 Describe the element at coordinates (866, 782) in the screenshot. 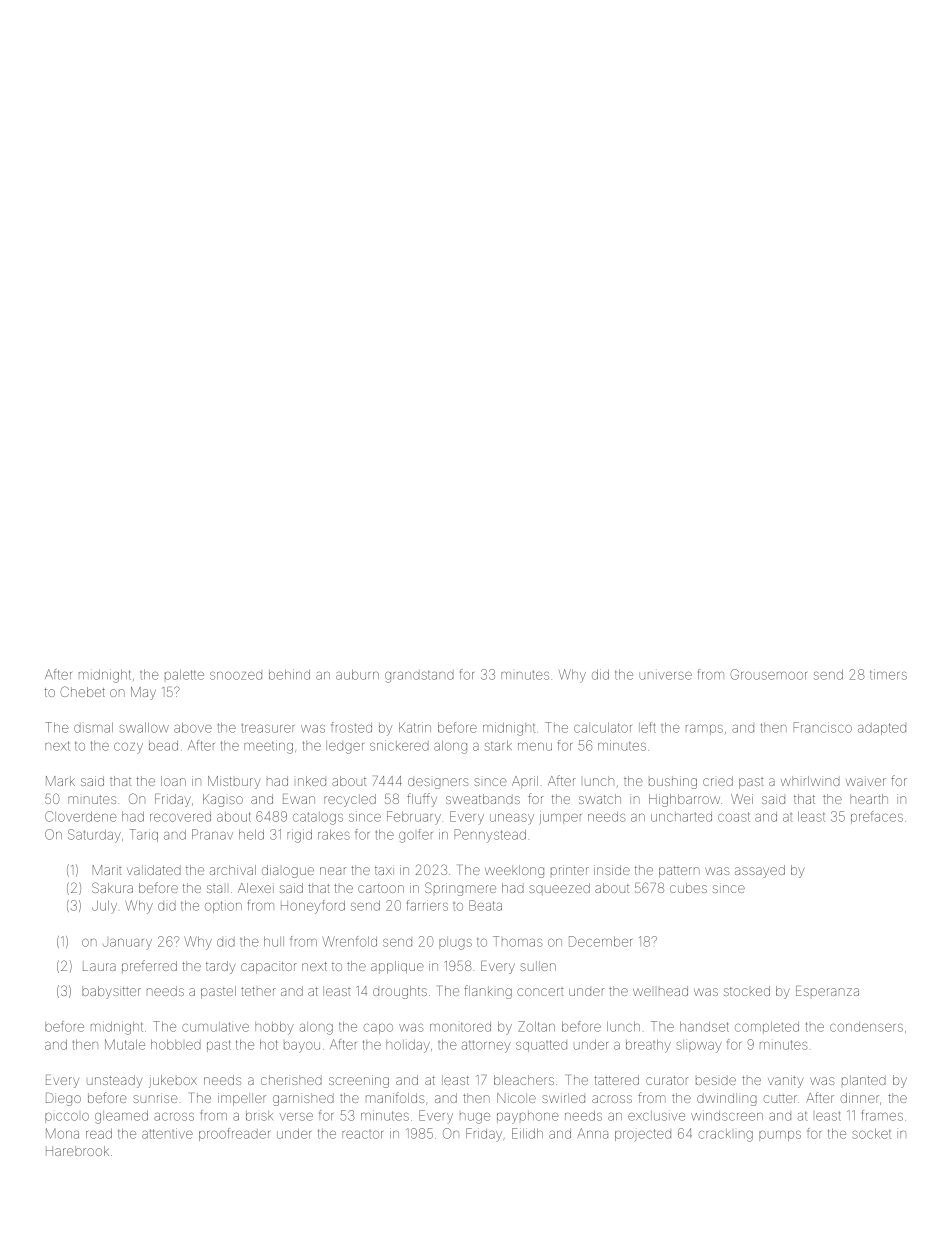

I see `waiver` at that location.
